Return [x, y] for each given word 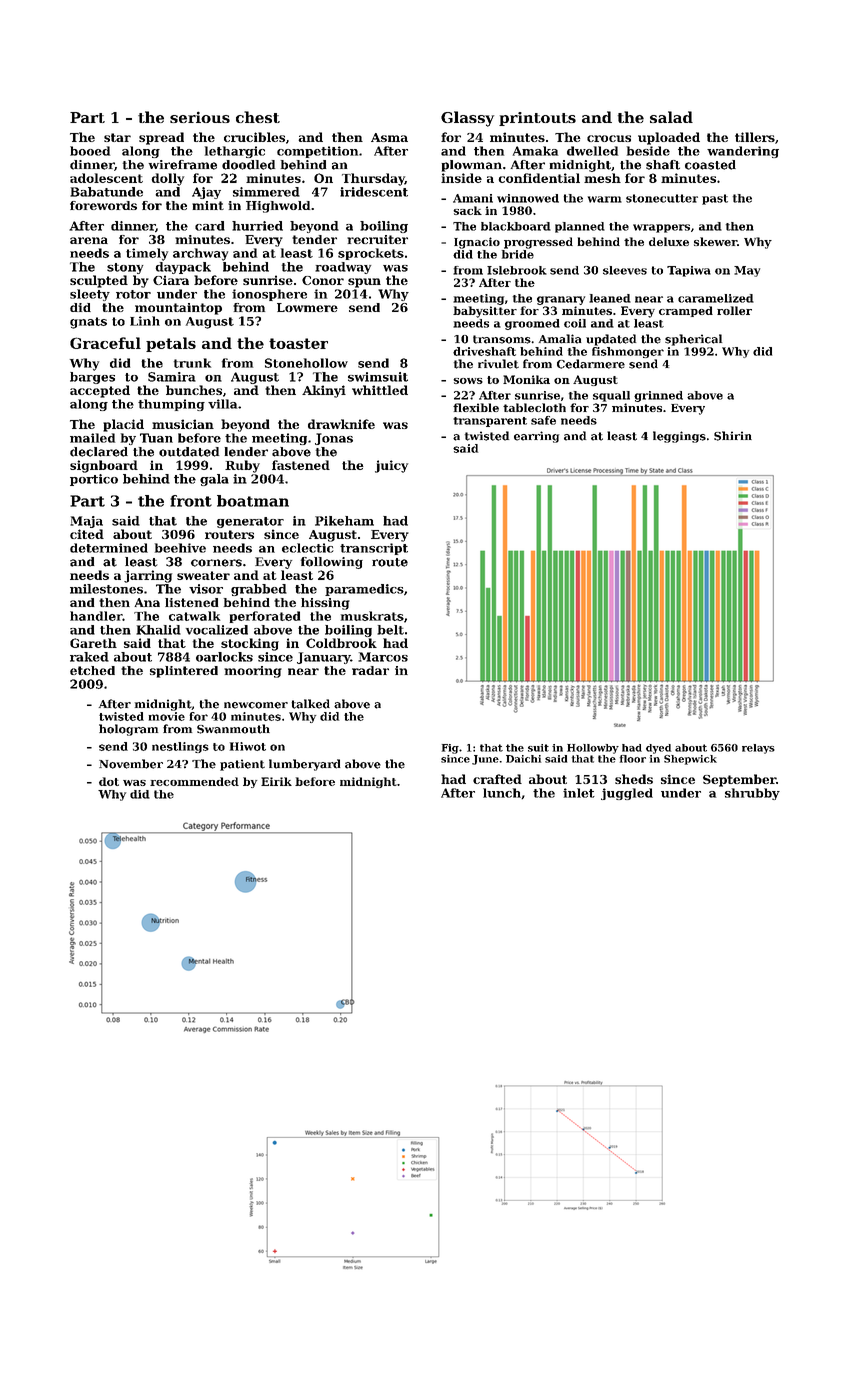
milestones [106, 589]
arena [89, 240]
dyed [658, 749]
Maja [86, 522]
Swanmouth [233, 729]
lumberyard [305, 765]
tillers [755, 137]
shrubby [752, 794]
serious [200, 117]
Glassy [467, 119]
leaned [610, 298]
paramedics [364, 590]
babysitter [485, 312]
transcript [374, 549]
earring [536, 437]
